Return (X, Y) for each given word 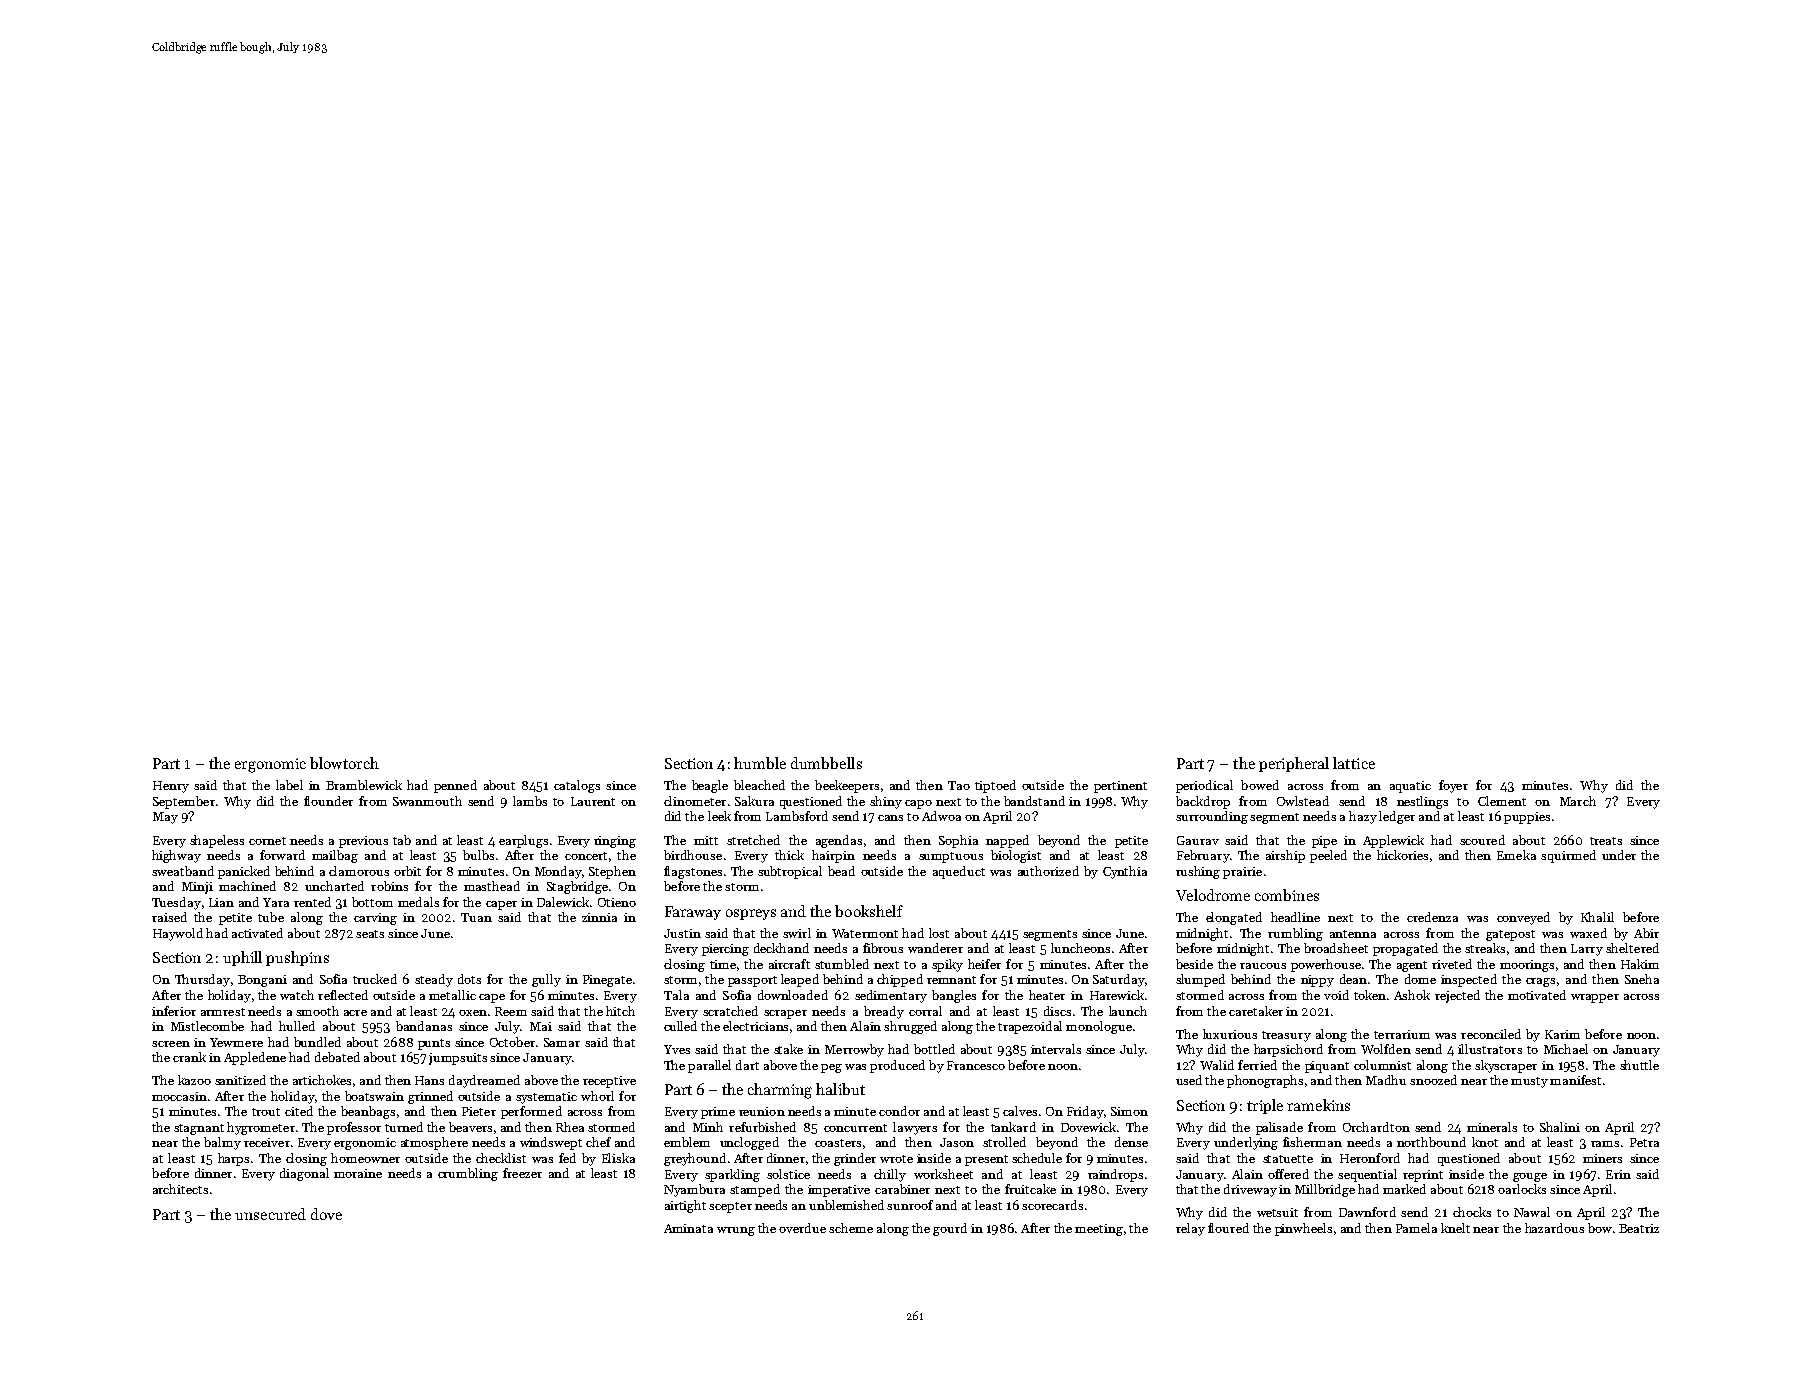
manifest (1575, 1080)
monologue (1099, 1027)
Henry (171, 787)
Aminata (688, 1228)
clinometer (695, 801)
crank (189, 1057)
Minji (197, 888)
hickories (1402, 855)
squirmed (1568, 856)
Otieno (617, 902)
